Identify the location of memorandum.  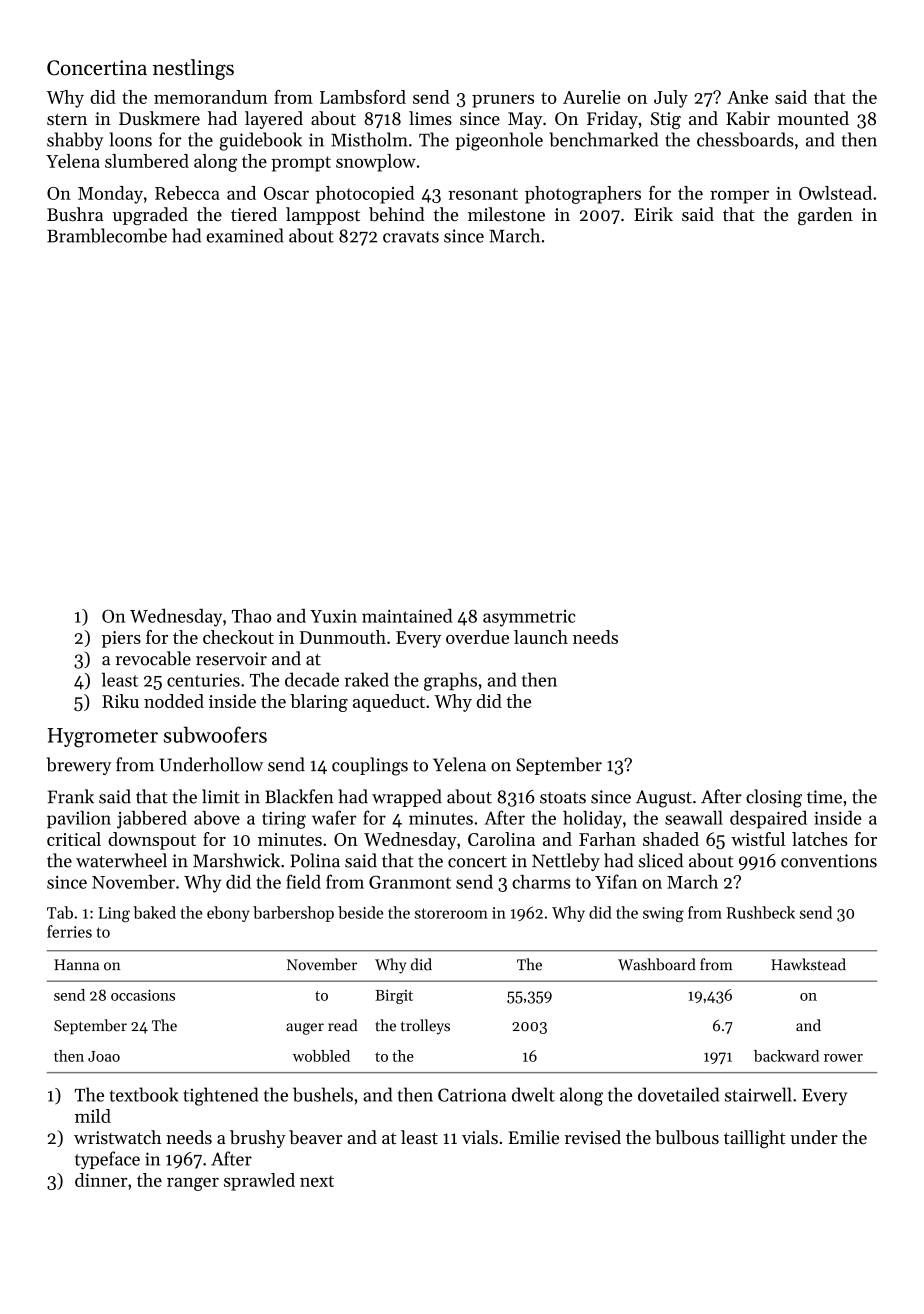
(211, 97).
